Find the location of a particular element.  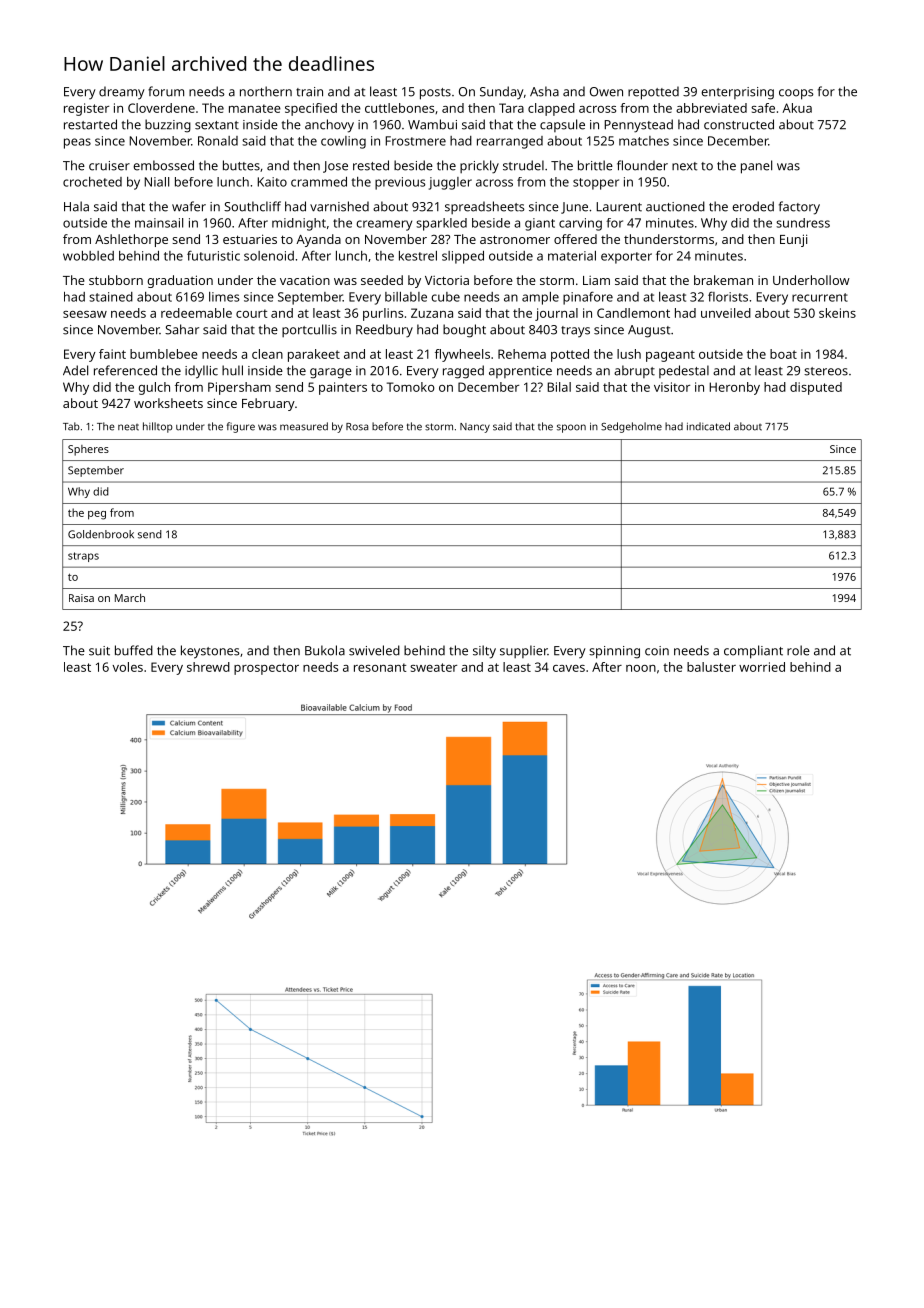

Eunji is located at coordinates (793, 240).
